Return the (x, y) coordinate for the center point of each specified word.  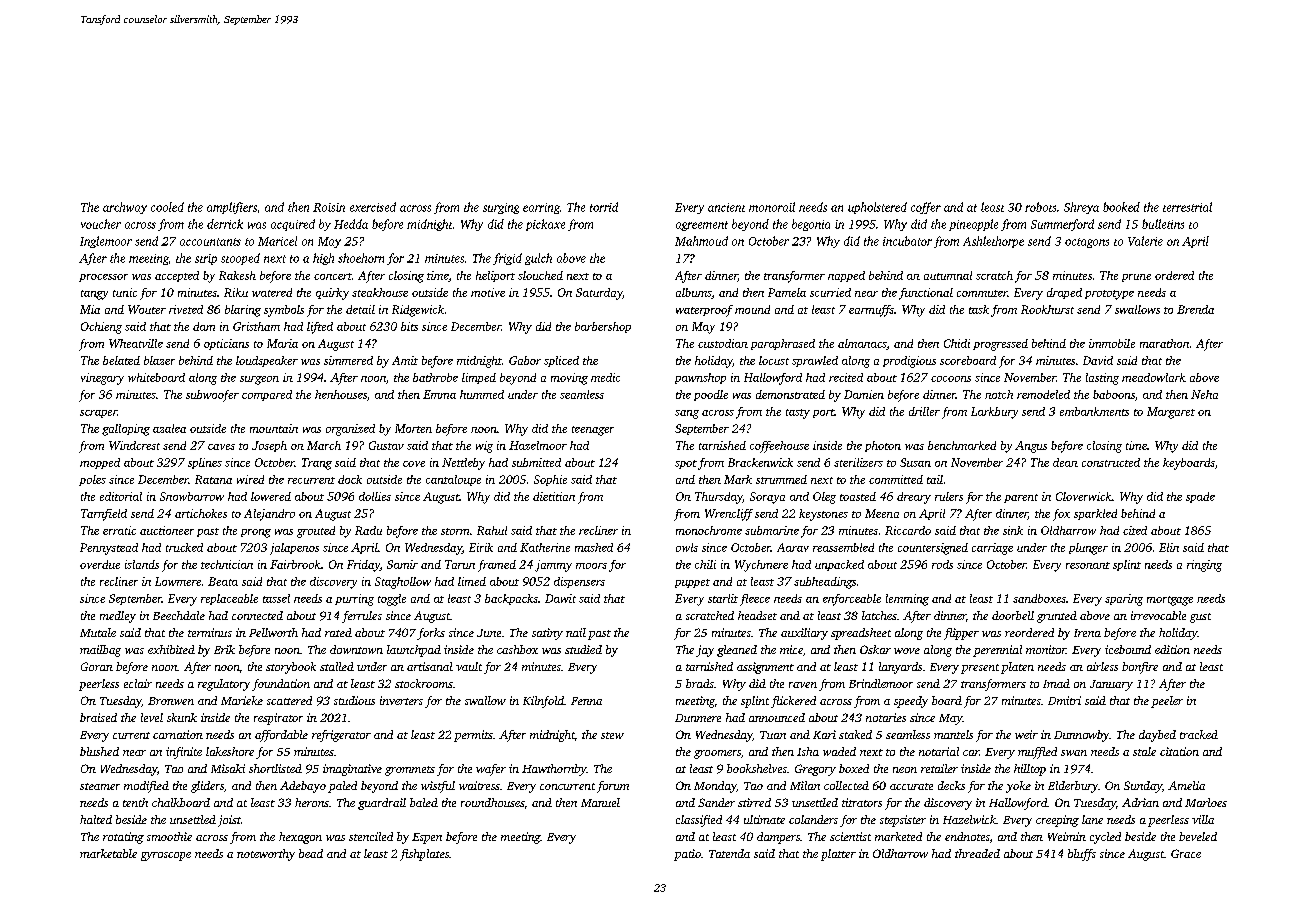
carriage (992, 549)
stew (612, 735)
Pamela (787, 292)
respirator (278, 719)
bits (409, 326)
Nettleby (463, 464)
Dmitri (1064, 700)
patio (687, 855)
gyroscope (166, 856)
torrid (604, 207)
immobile (1112, 343)
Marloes (1206, 802)
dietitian (554, 496)
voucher (101, 224)
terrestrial (1187, 207)
